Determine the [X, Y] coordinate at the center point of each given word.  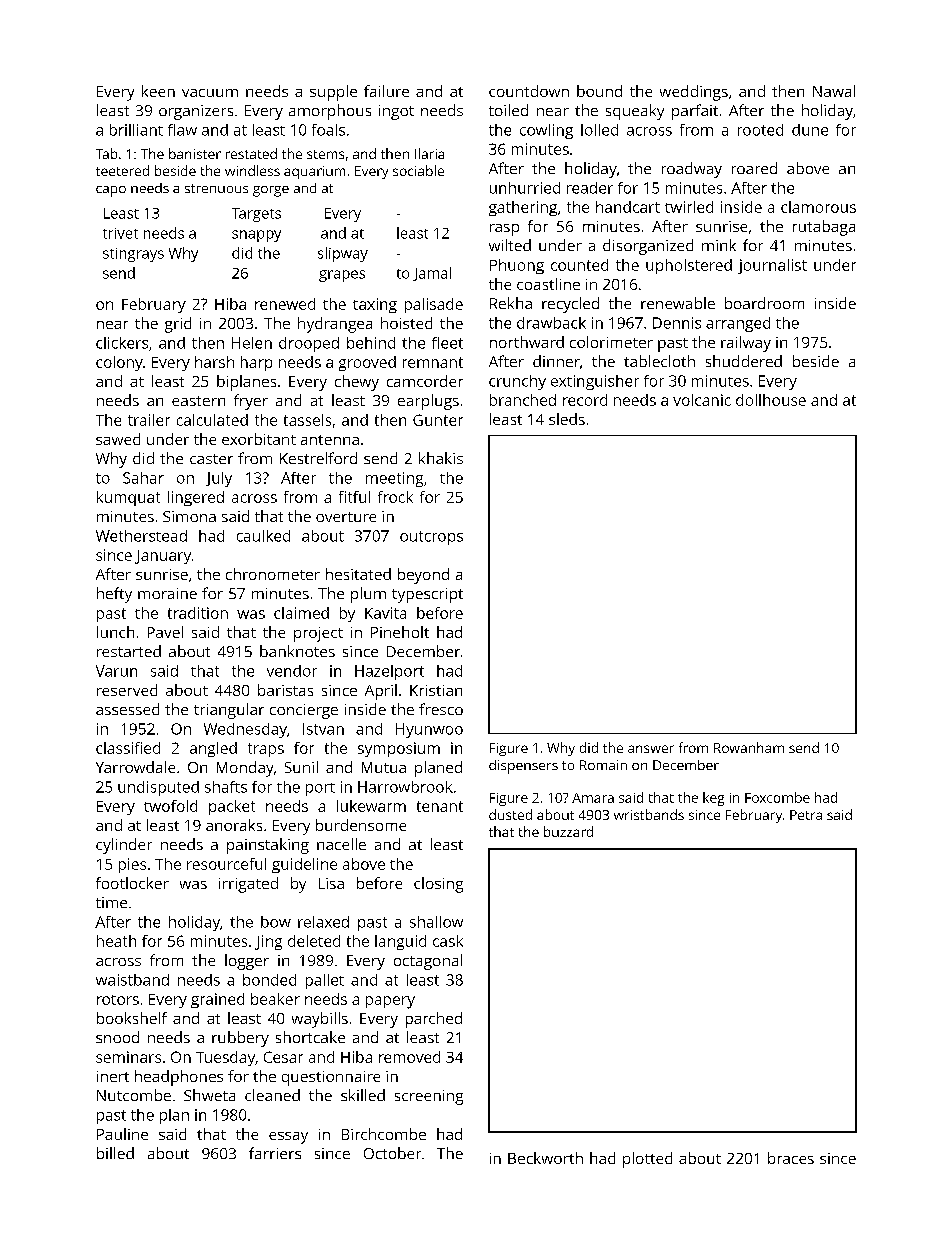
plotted [647, 1160]
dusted [510, 814]
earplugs [428, 402]
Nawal [834, 91]
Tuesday [225, 1058]
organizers [196, 112]
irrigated [248, 885]
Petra [806, 815]
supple [333, 93]
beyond [423, 576]
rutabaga [824, 228]
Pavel [165, 632]
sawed [118, 439]
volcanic [702, 400]
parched [434, 1020]
